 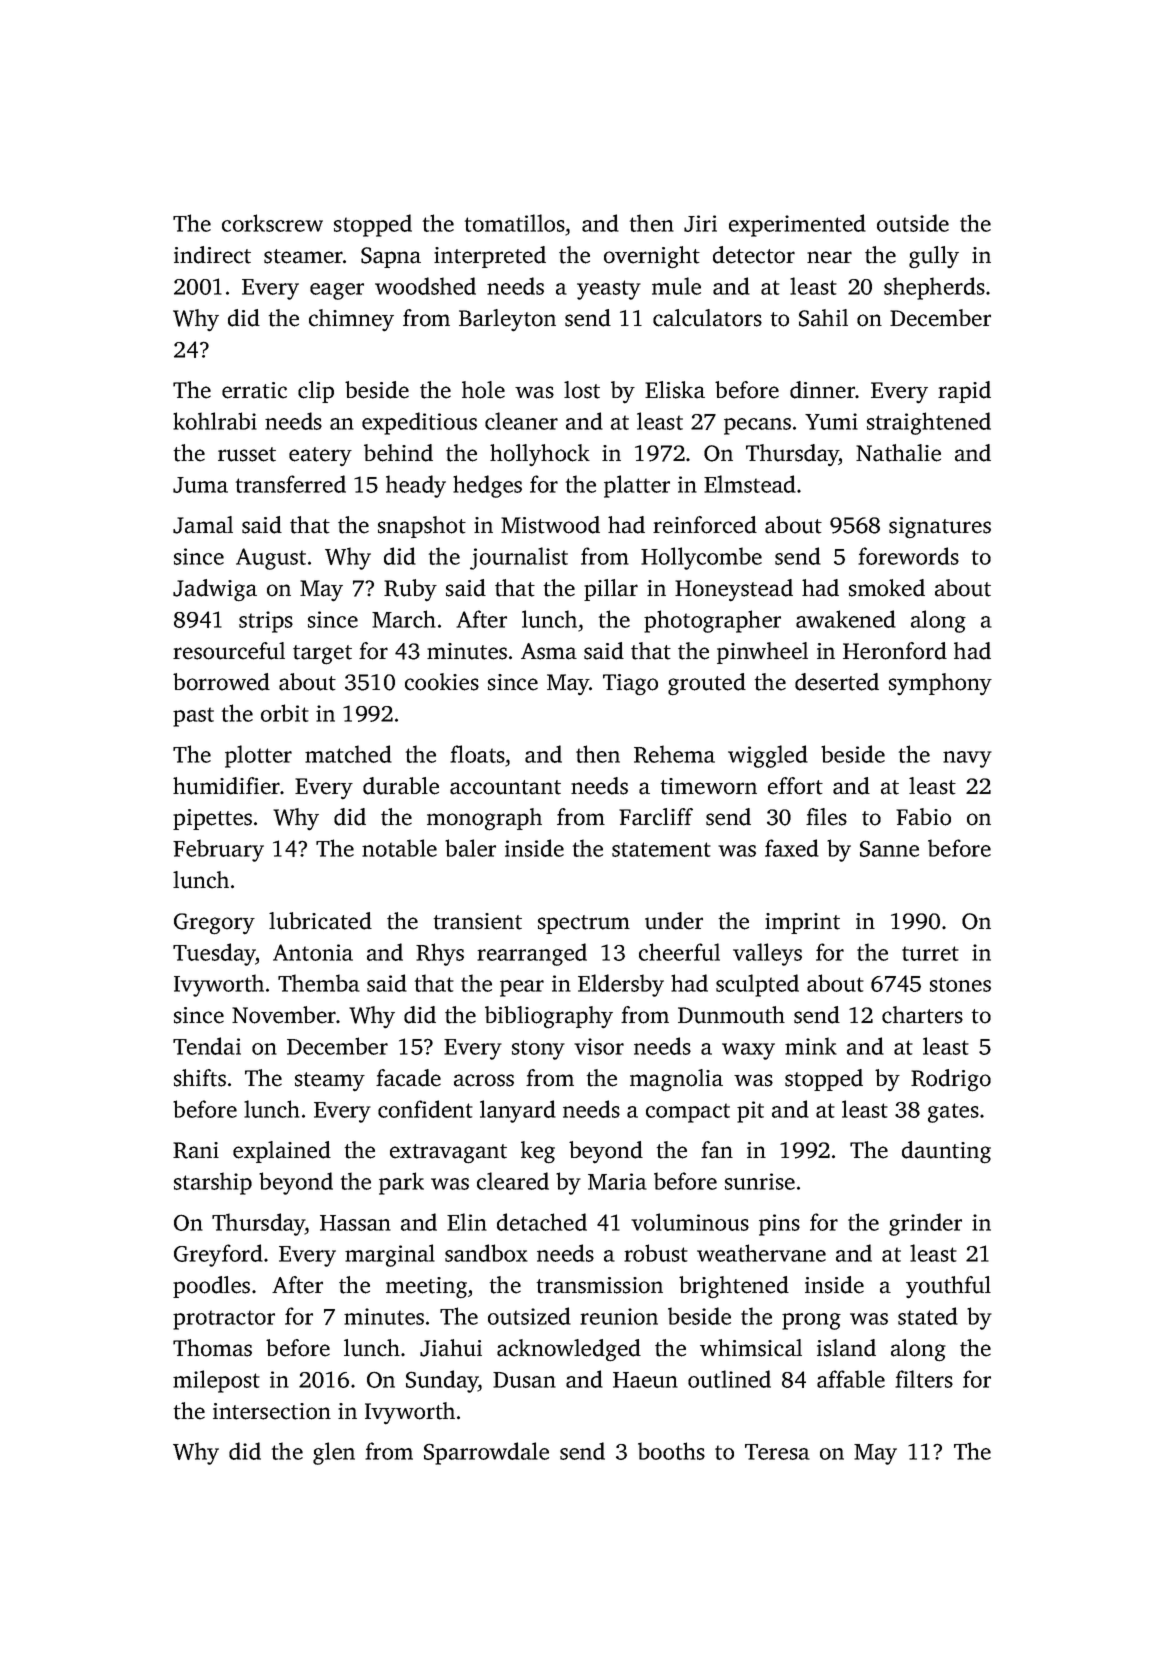 What do you see at coordinates (515, 223) in the screenshot?
I see `tomatillos` at bounding box center [515, 223].
